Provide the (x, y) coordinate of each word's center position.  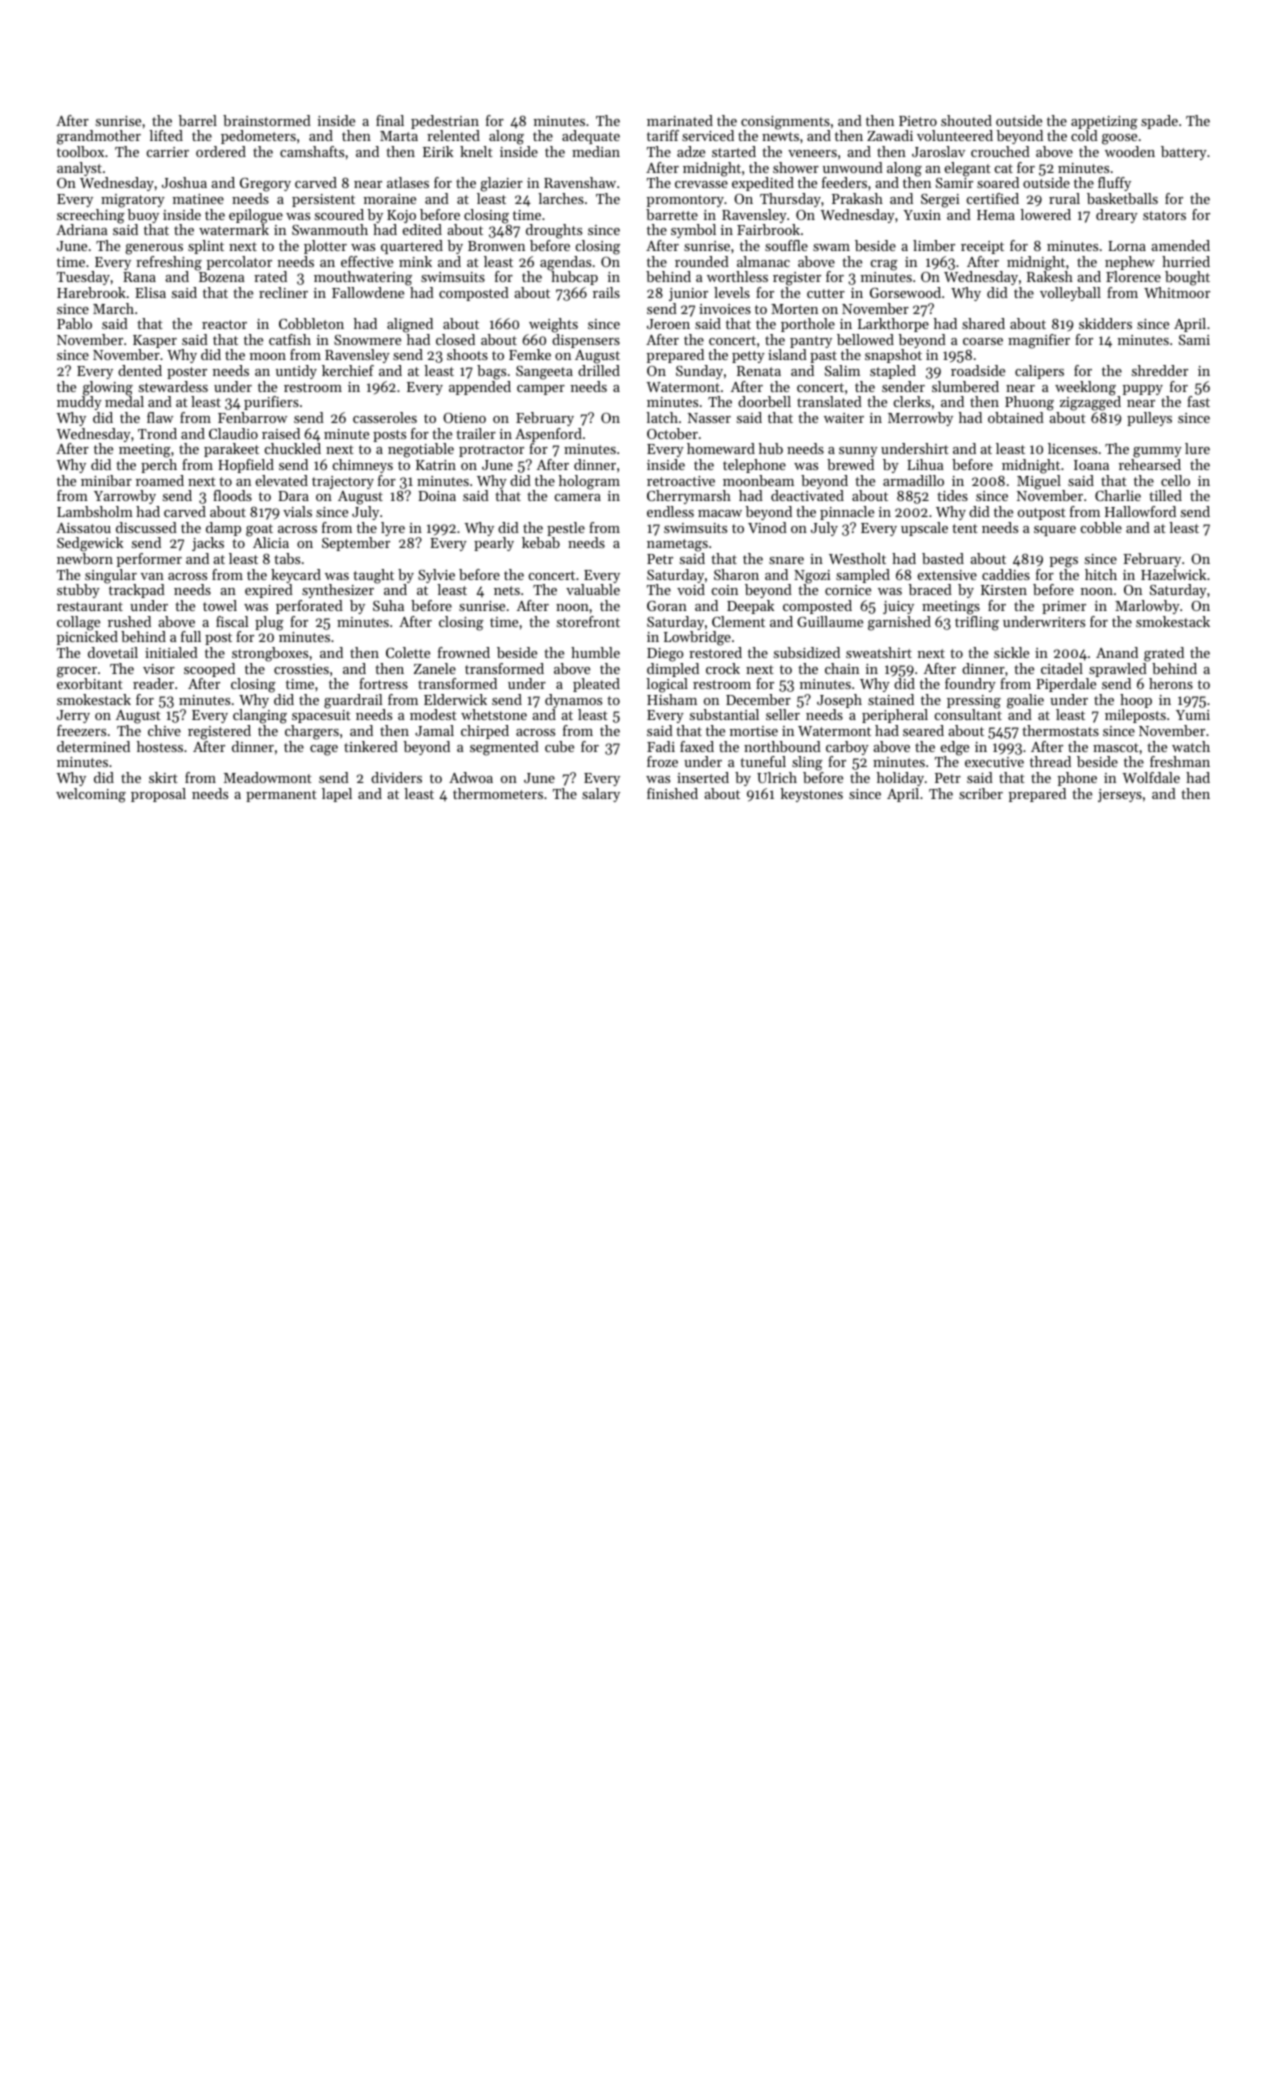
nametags (677, 545)
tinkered (371, 746)
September (356, 544)
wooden (1130, 151)
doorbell (764, 401)
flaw (160, 417)
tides (952, 495)
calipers (1039, 372)
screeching (91, 216)
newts (780, 136)
